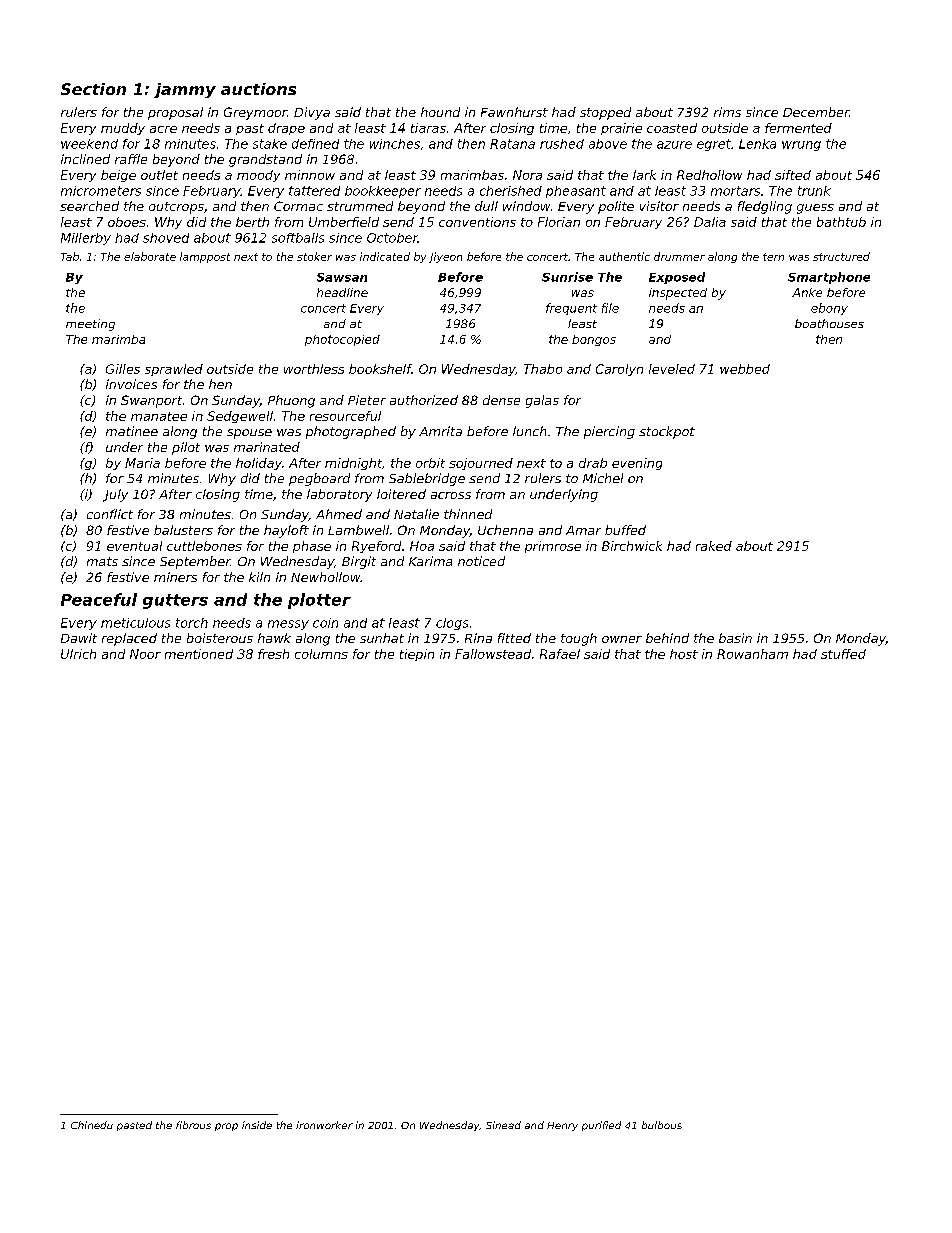 Image resolution: width=952 pixels, height=1233 pixels. I want to click on rims, so click(727, 112).
